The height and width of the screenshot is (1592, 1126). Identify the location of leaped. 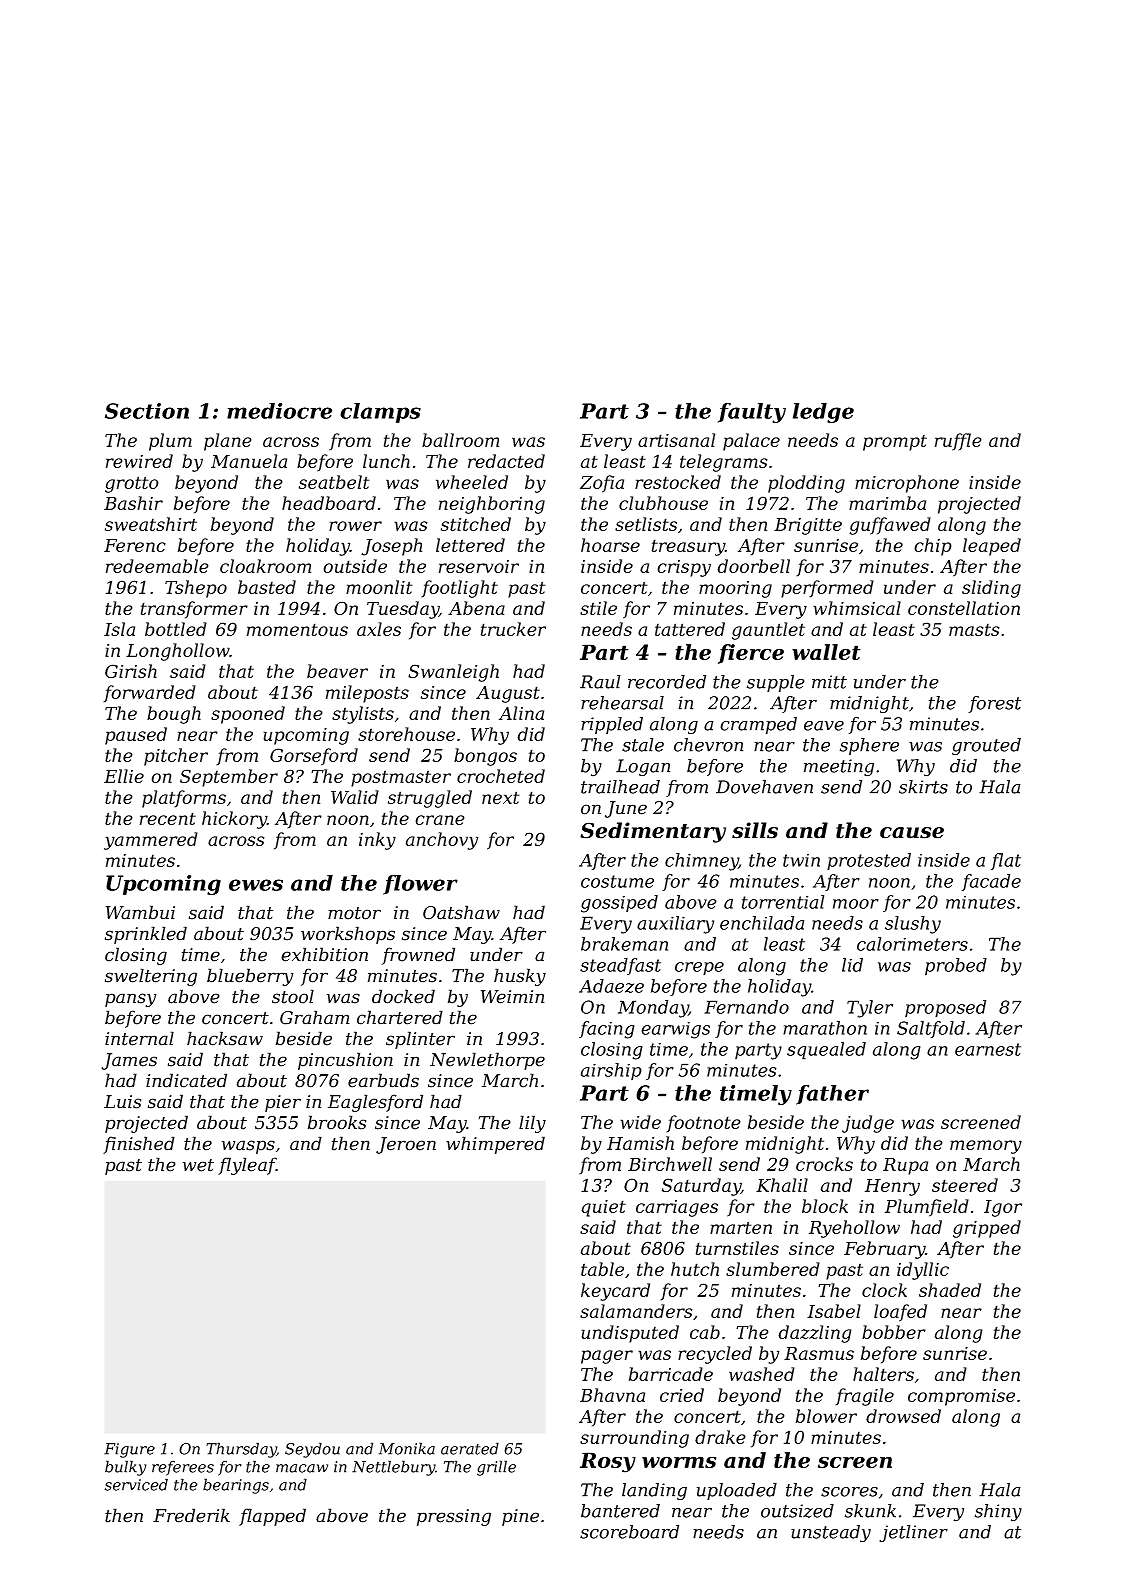
(992, 547).
